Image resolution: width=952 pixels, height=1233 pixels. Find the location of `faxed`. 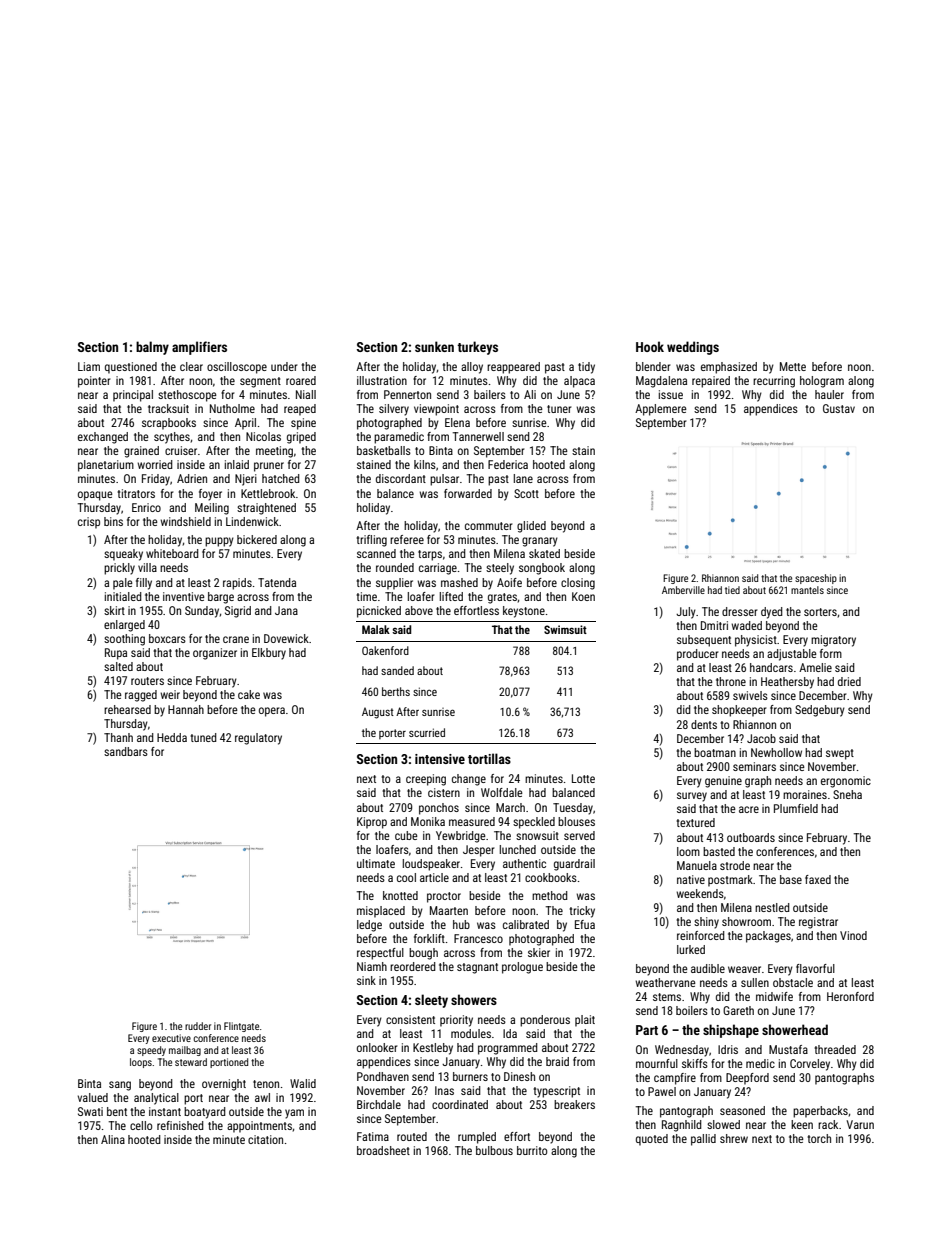

faxed is located at coordinates (818, 879).
